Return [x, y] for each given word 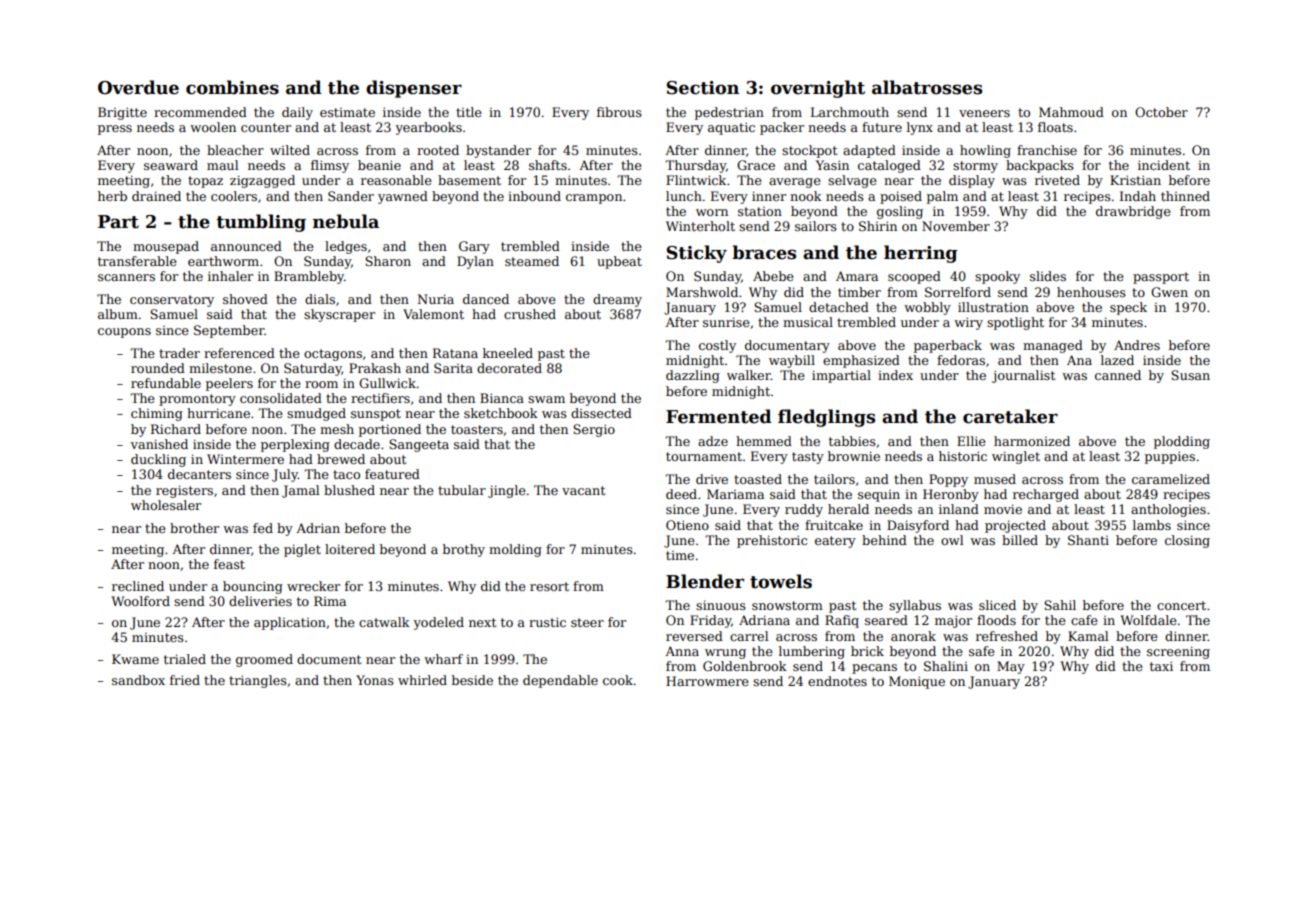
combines [232, 87]
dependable [560, 681]
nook [806, 196]
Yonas [375, 680]
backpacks [1040, 166]
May [1011, 667]
